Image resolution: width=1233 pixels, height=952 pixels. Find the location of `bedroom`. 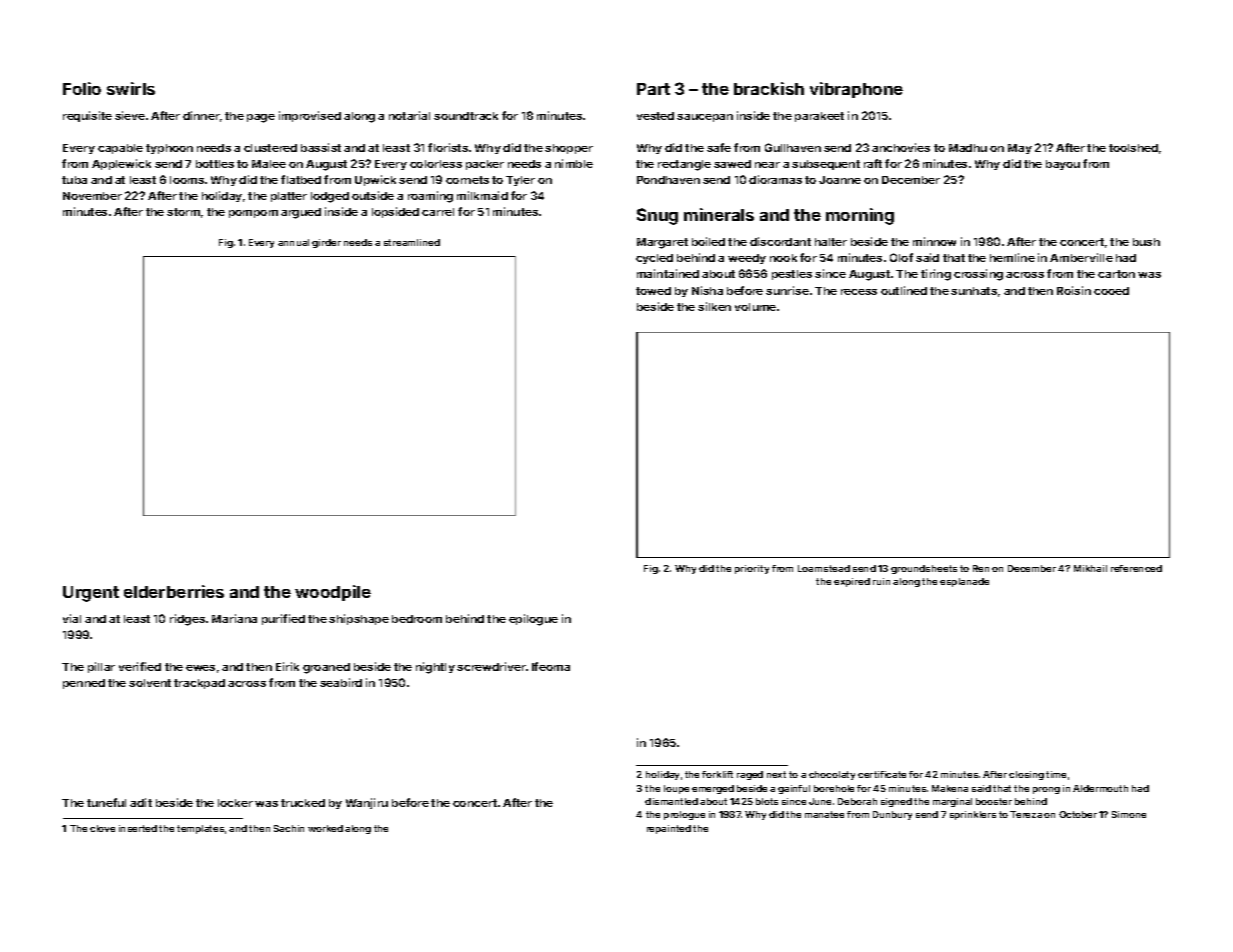

bedroom is located at coordinates (417, 619).
